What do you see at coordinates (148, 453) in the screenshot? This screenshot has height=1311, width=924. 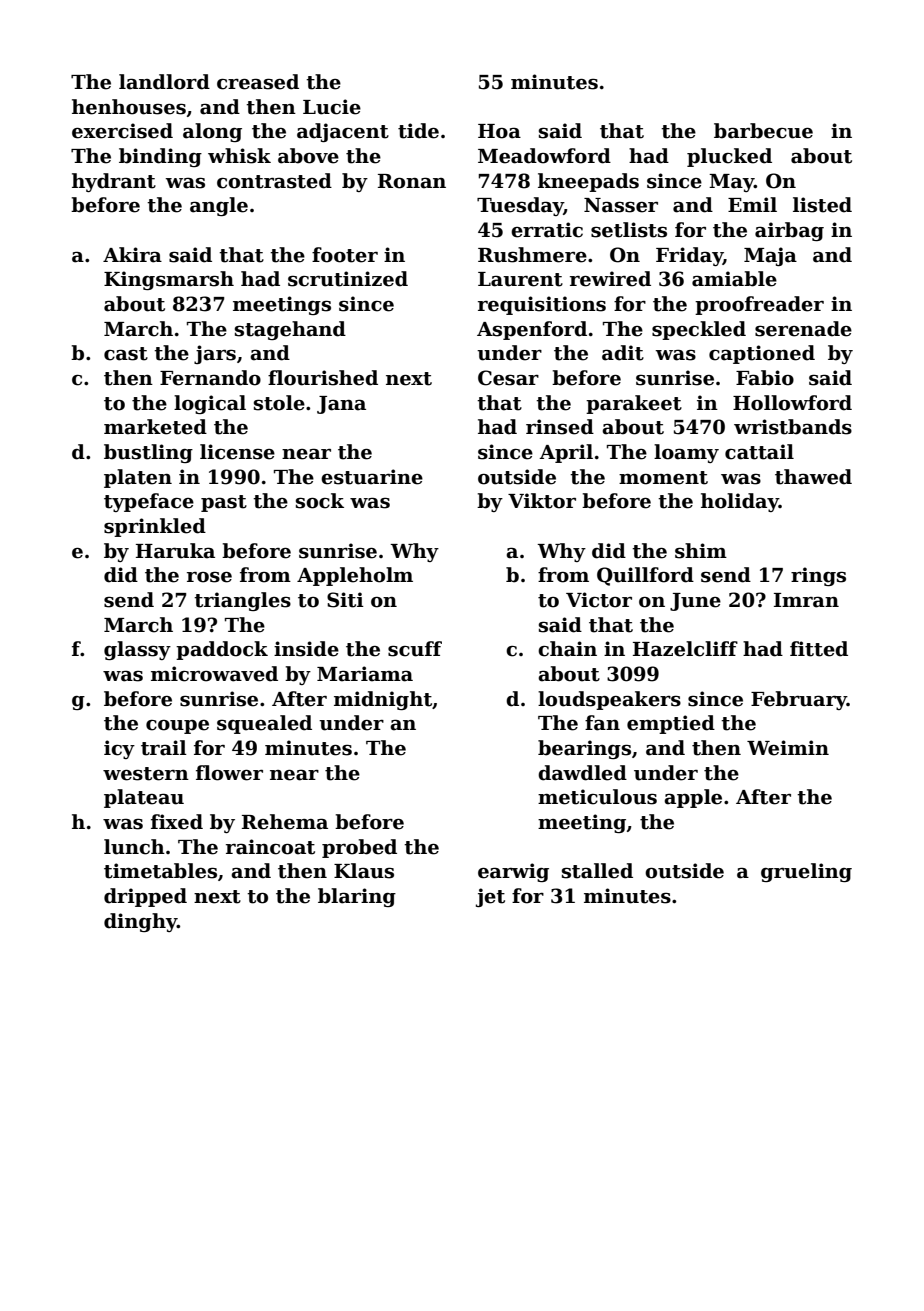 I see `bustling` at bounding box center [148, 453].
